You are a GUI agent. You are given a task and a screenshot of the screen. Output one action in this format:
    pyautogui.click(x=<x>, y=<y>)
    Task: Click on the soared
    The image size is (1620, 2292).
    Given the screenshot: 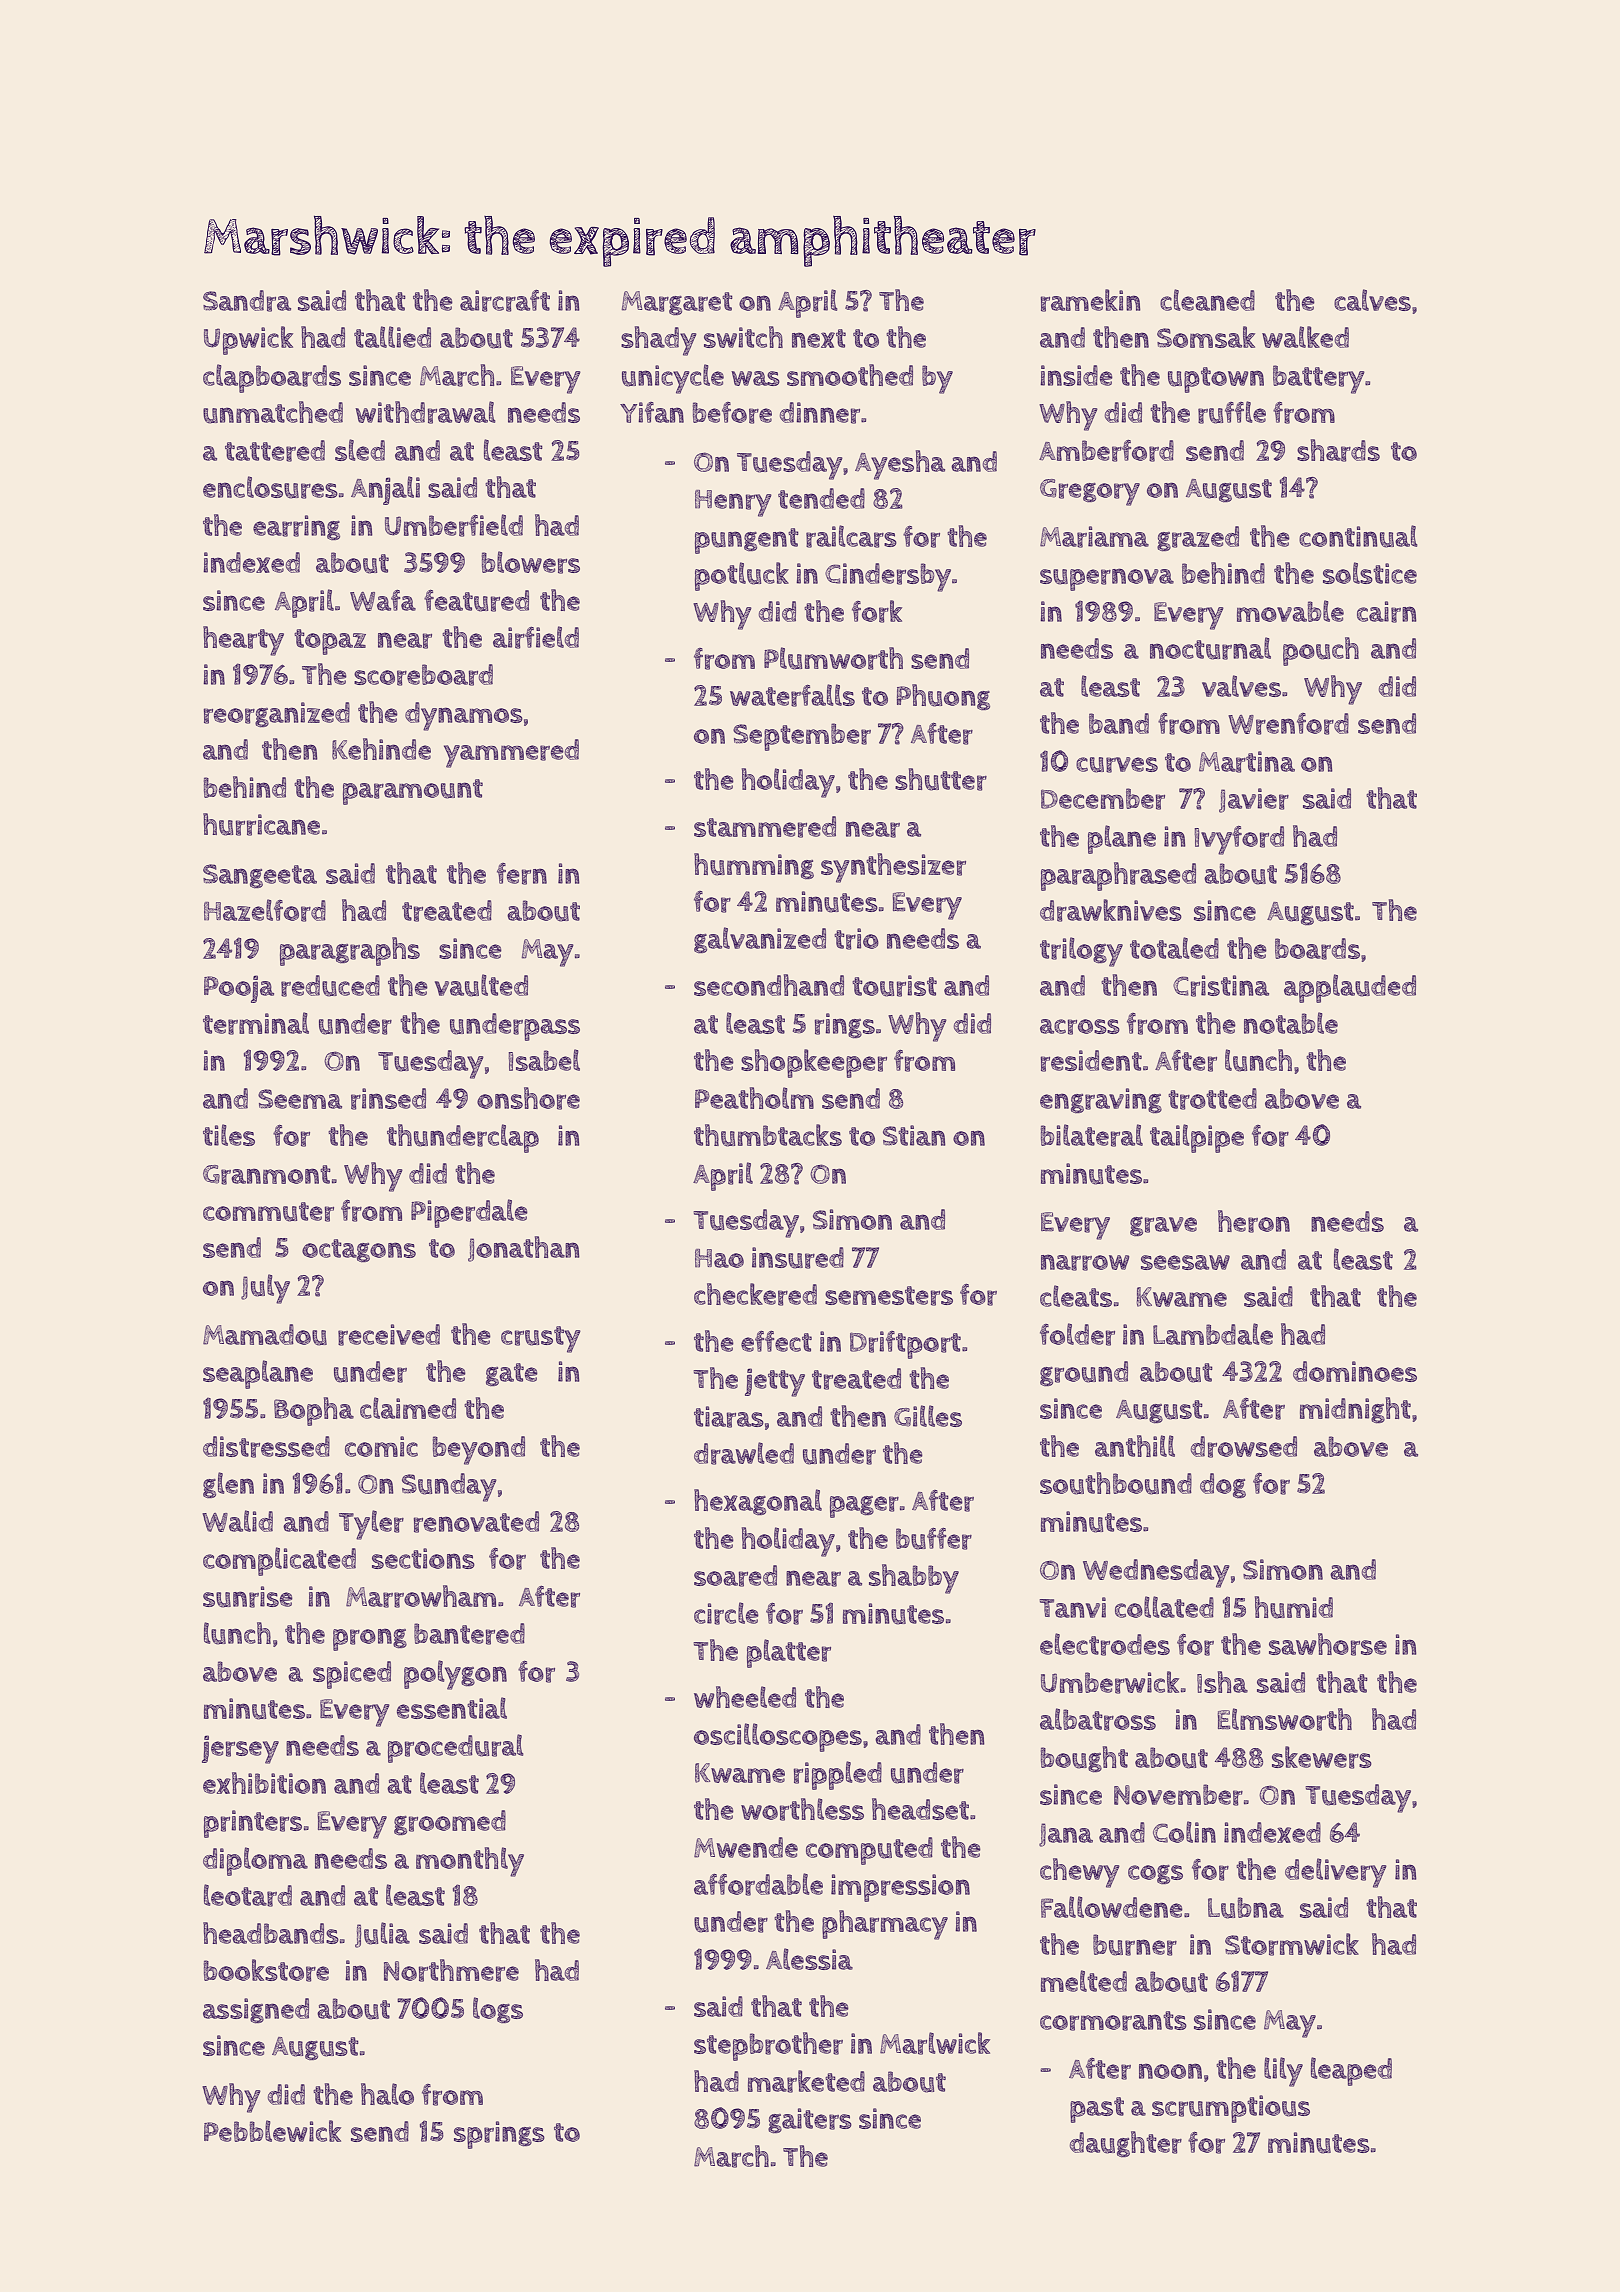 What is the action you would take?
    pyautogui.click(x=735, y=1576)
